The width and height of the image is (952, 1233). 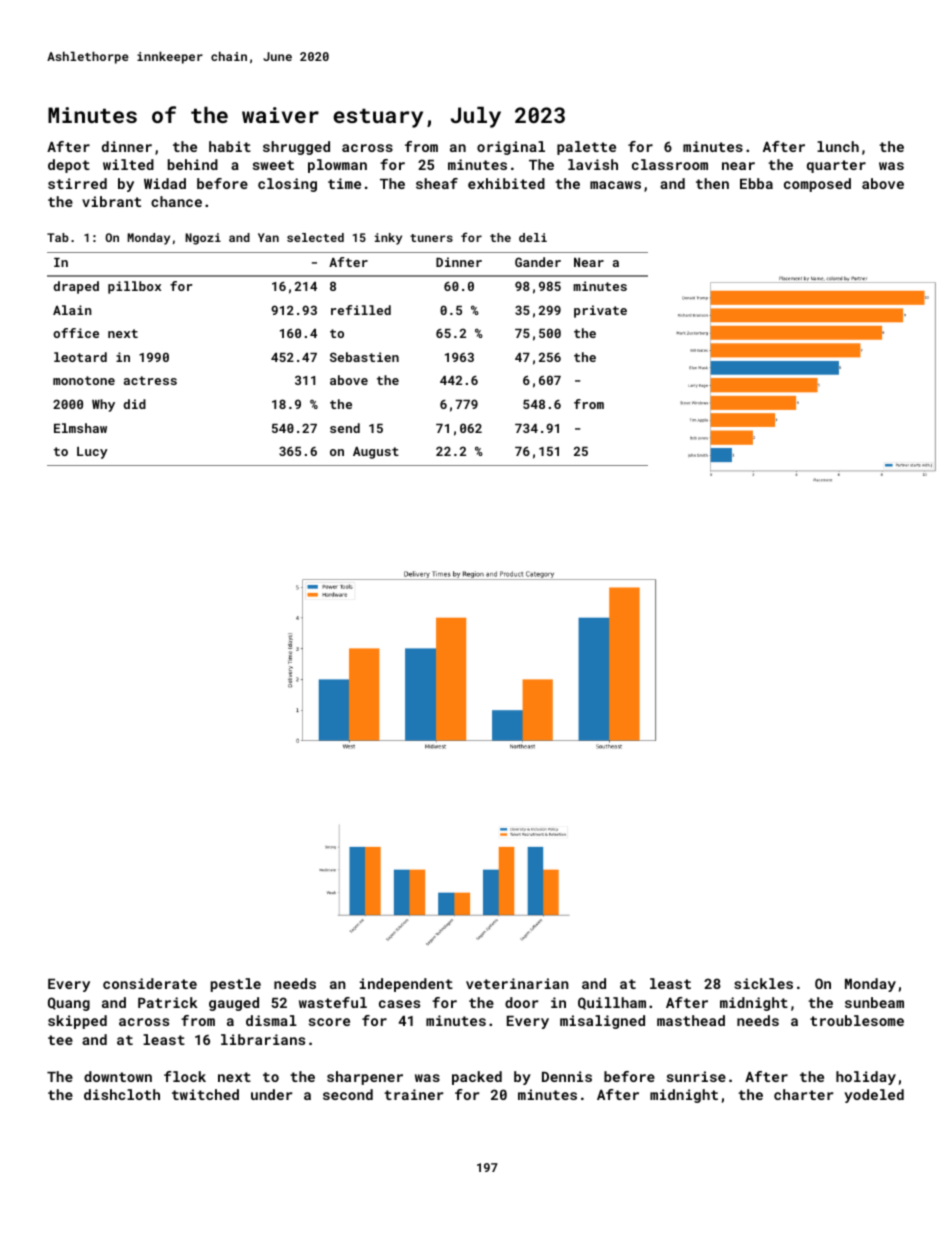 I want to click on sunrise, so click(x=696, y=1076).
